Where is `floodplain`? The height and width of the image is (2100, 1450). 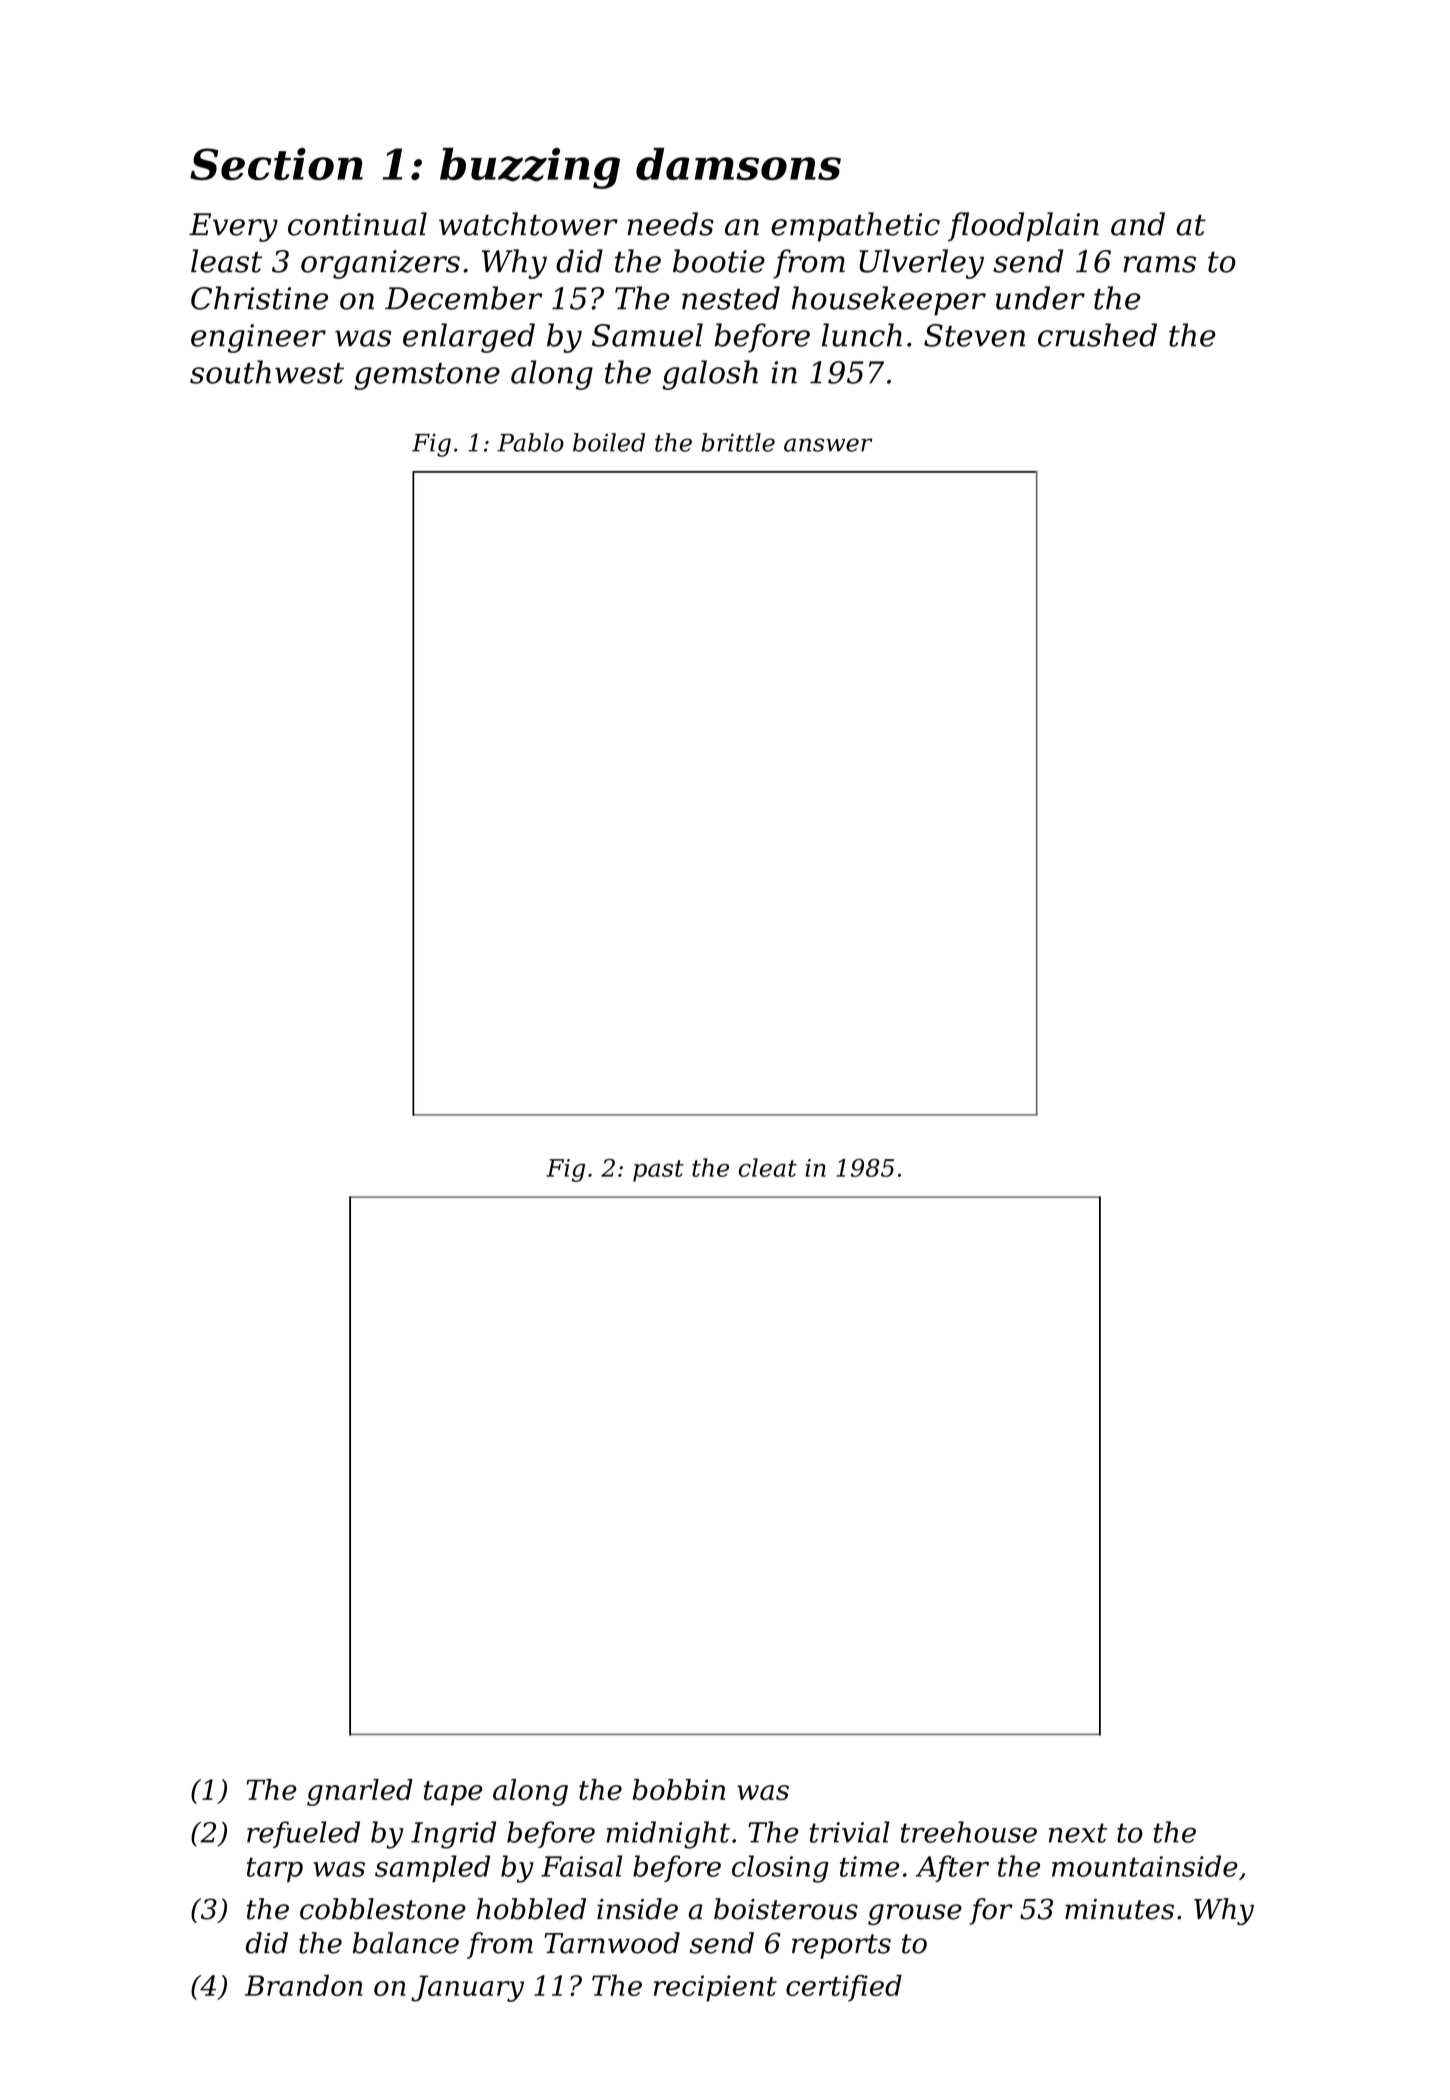 floodplain is located at coordinates (1023, 227).
